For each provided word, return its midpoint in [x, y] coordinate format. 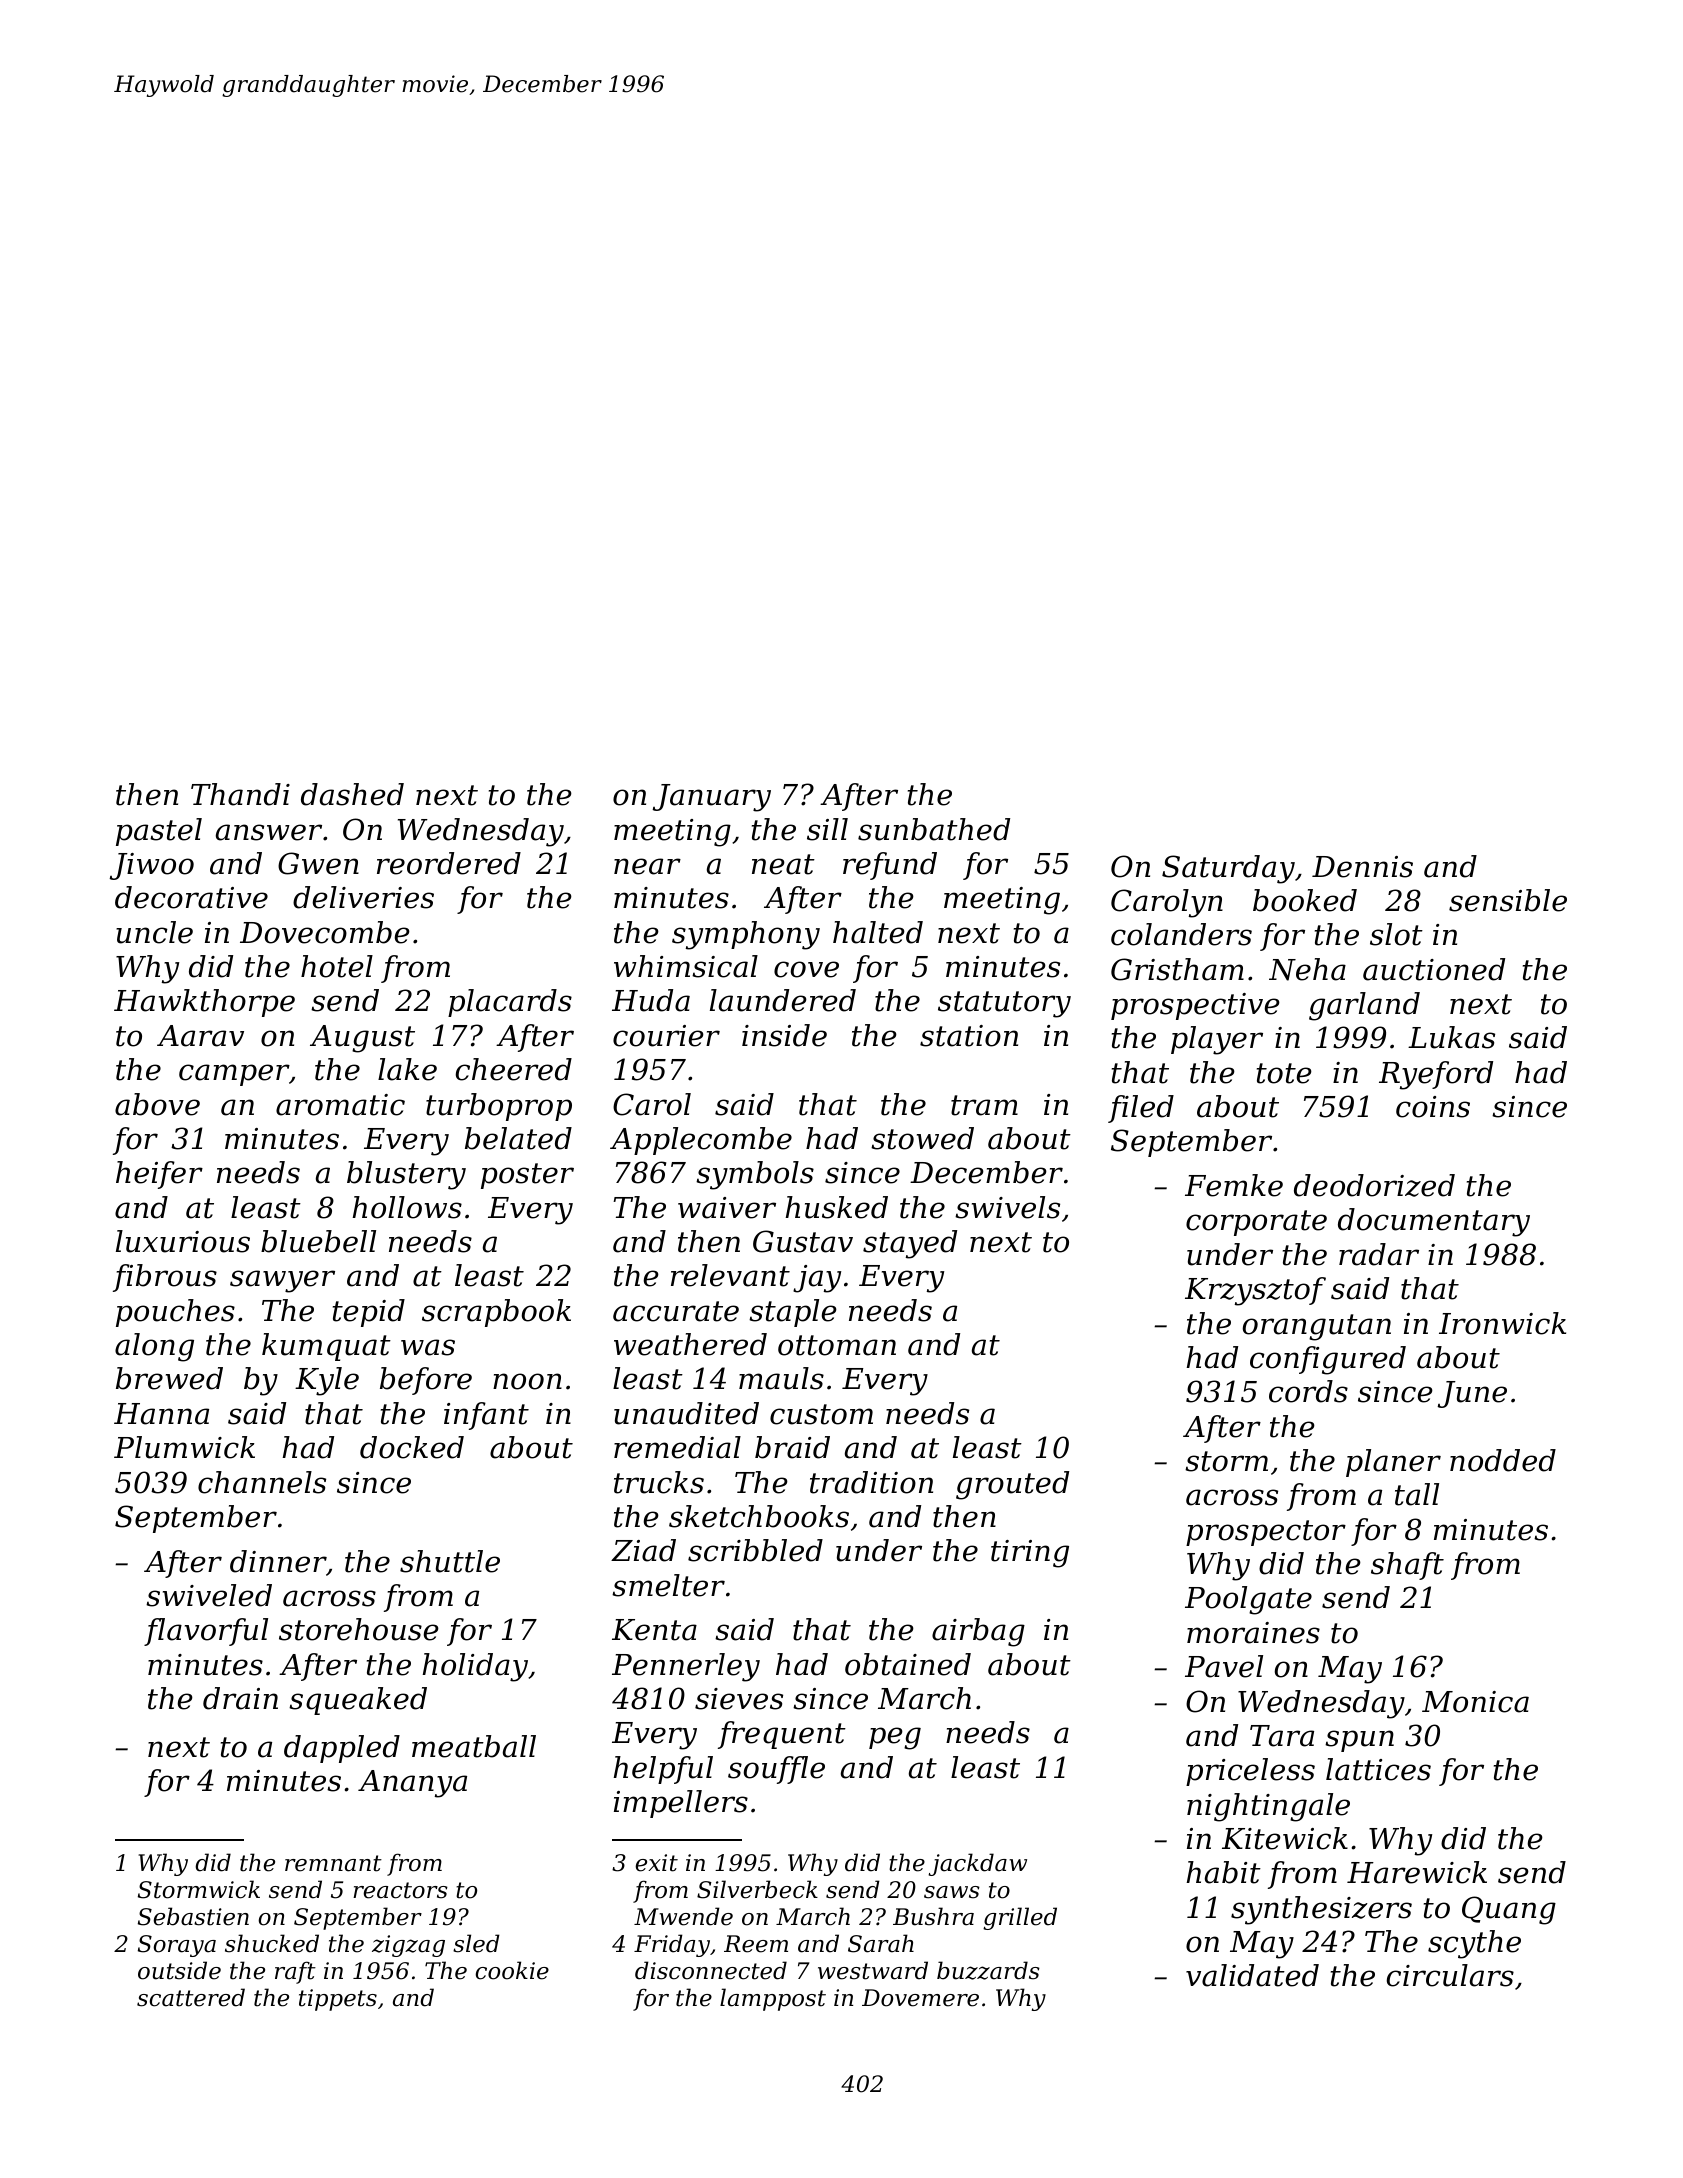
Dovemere [920, 1998]
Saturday [1228, 869]
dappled [342, 1749]
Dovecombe [325, 932]
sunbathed [934, 829]
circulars [1450, 1975]
